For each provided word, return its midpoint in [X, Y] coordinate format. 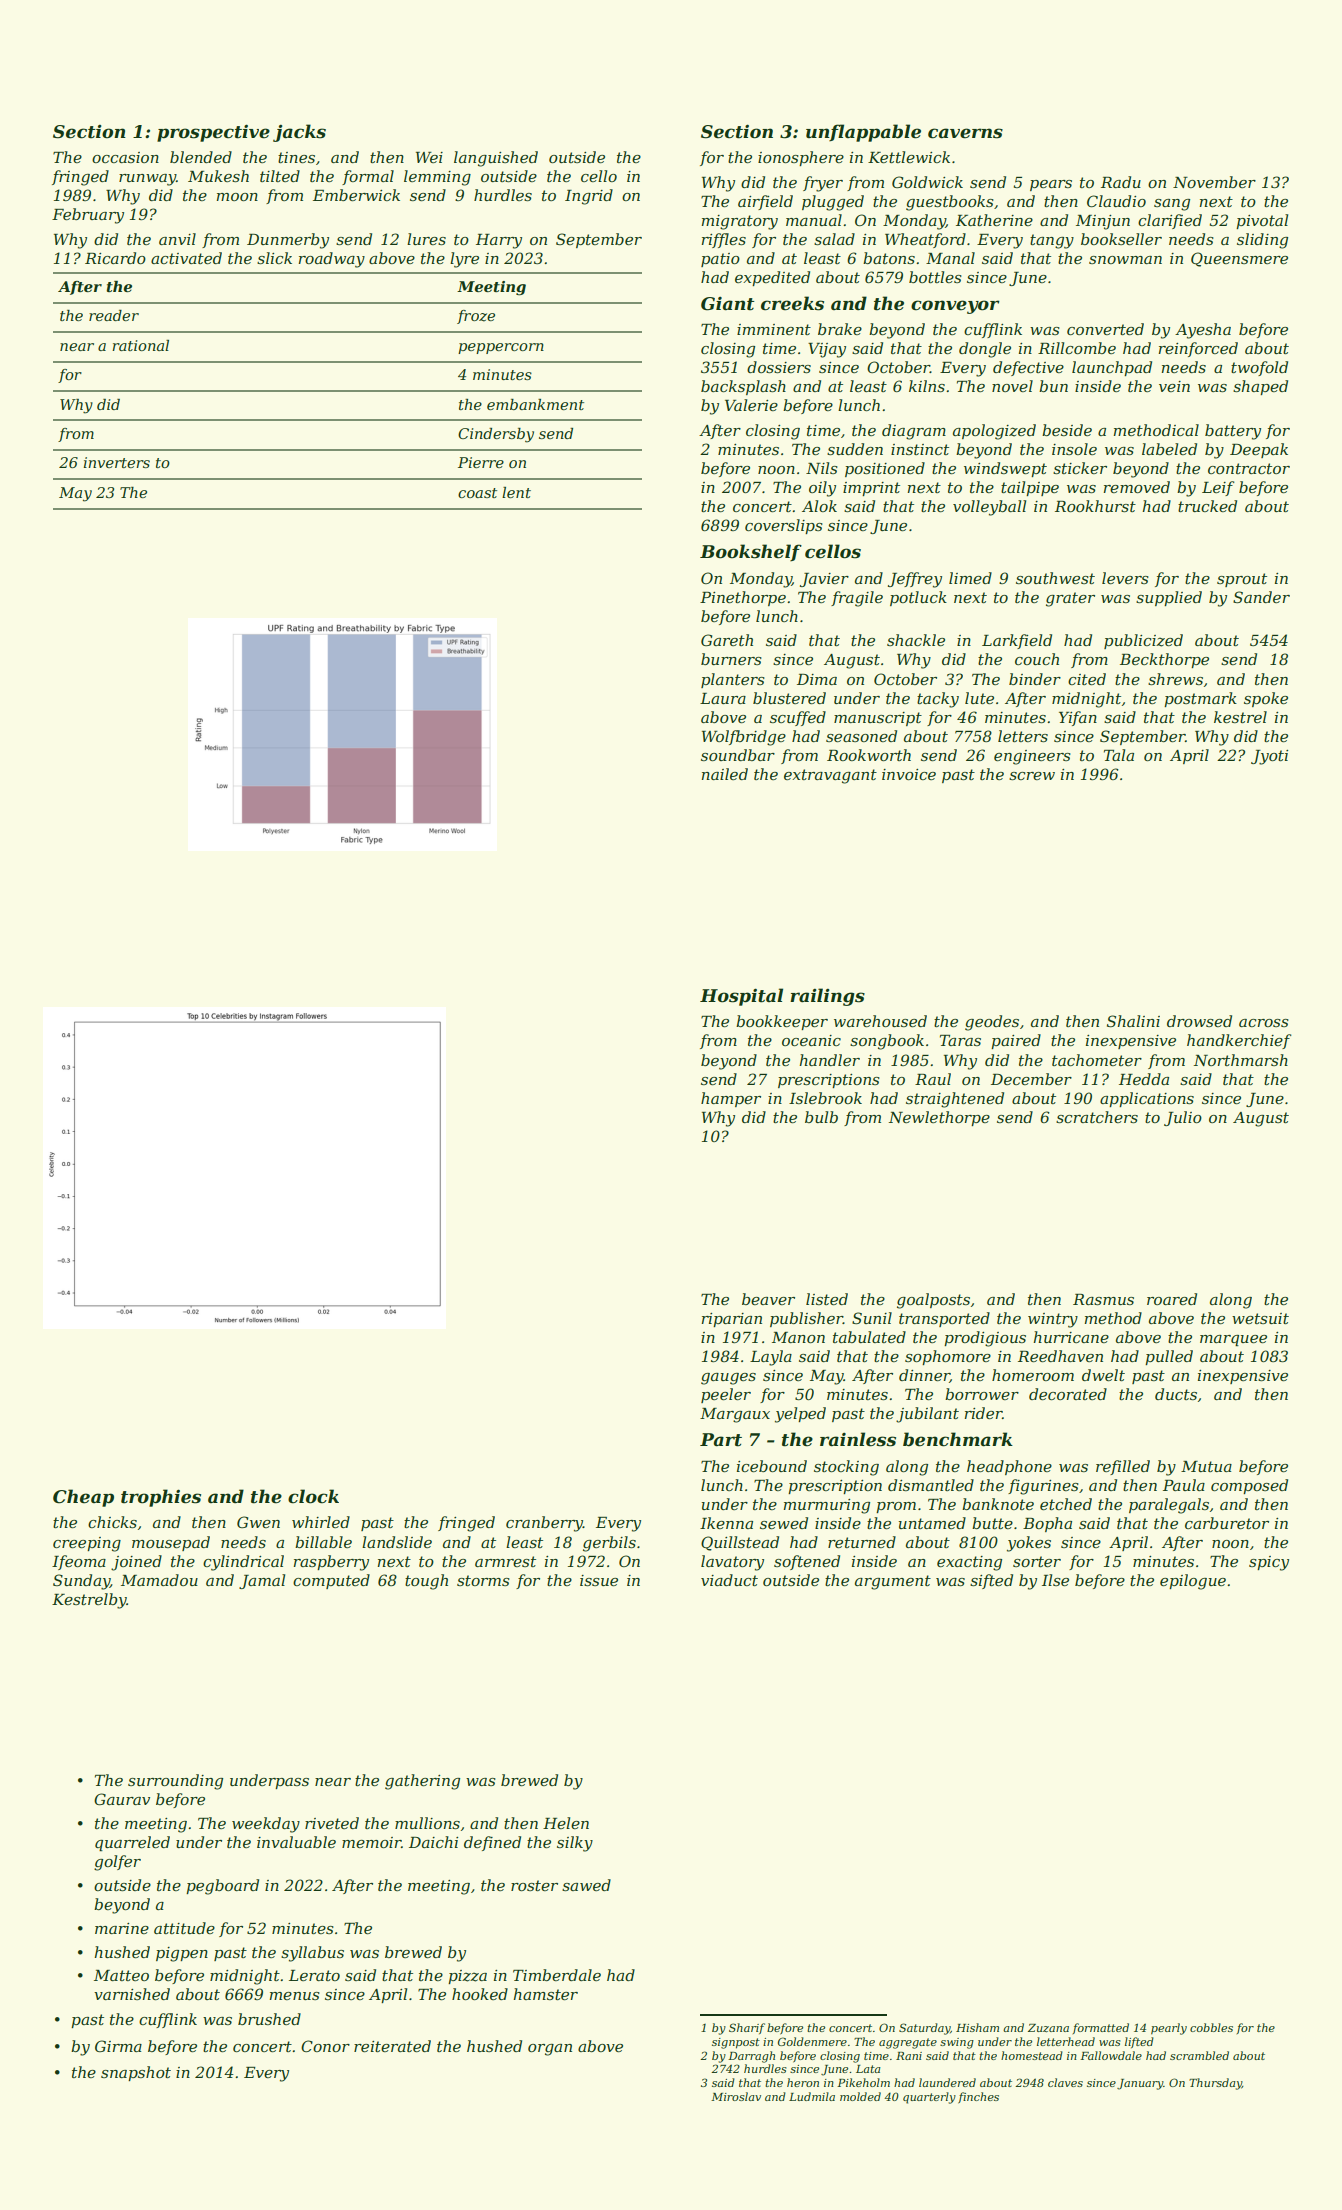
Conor [325, 2046]
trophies [161, 1498]
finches [978, 2097]
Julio [1183, 1118]
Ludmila [812, 2096]
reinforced [1198, 349]
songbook [887, 1042]
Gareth [727, 640]
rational [140, 345]
